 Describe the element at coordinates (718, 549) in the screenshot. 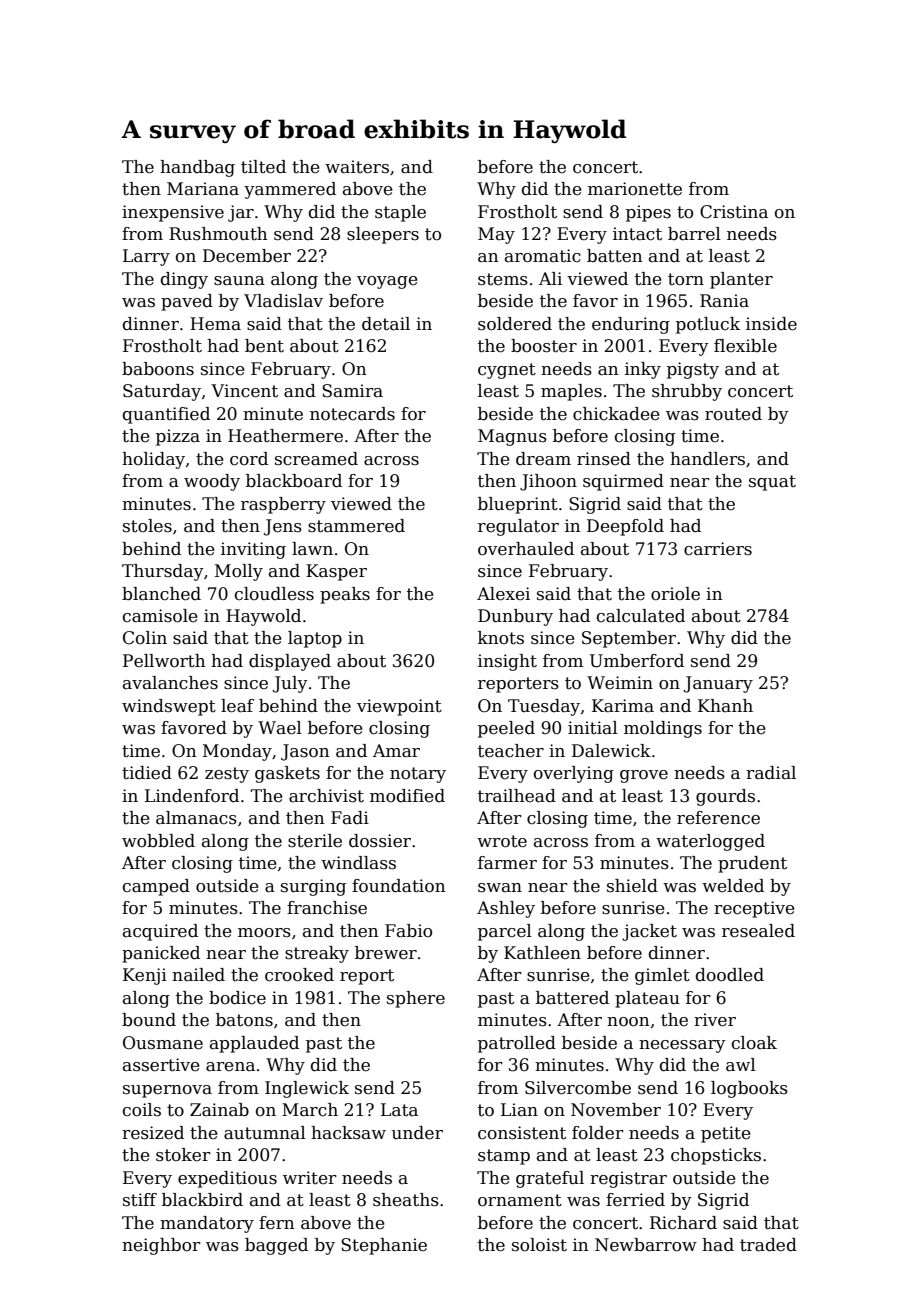

I see `carriers` at that location.
